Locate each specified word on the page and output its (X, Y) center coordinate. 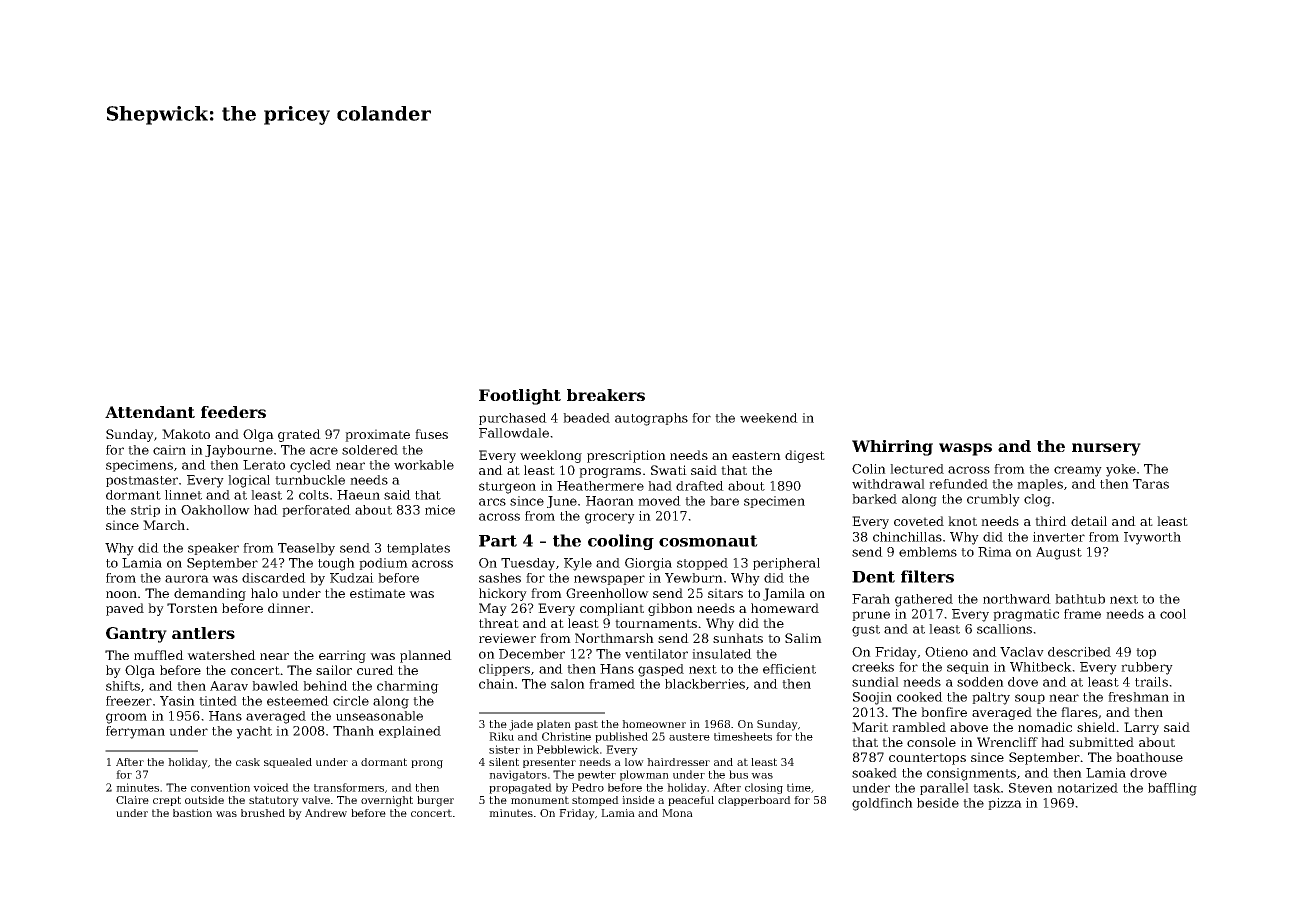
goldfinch (882, 804)
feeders (233, 412)
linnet (183, 495)
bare (724, 501)
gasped (661, 670)
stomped (595, 801)
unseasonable (379, 716)
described (1079, 652)
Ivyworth (1152, 538)
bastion (192, 813)
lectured (917, 469)
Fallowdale (514, 433)
